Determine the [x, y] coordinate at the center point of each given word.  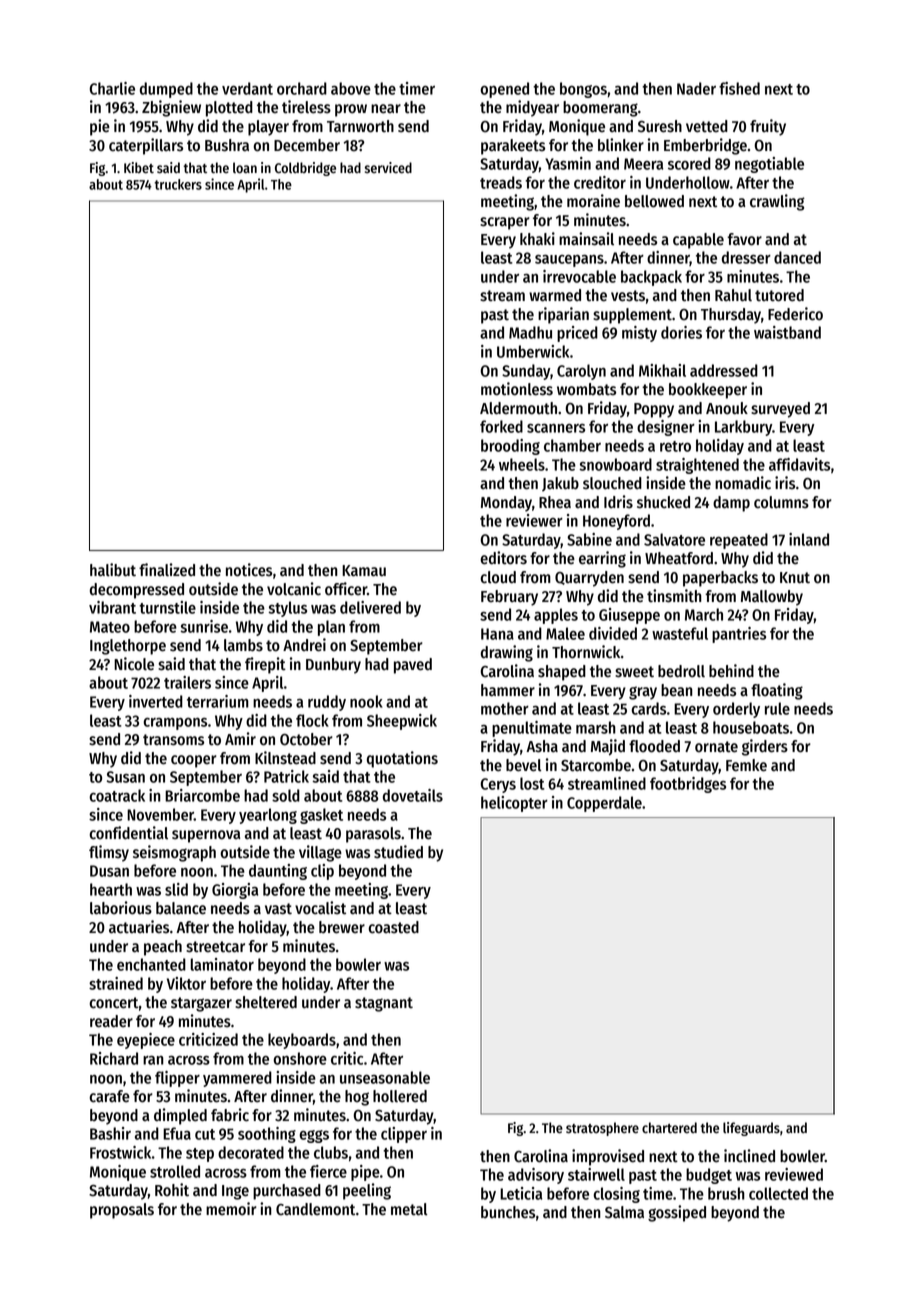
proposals [122, 1211]
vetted [707, 126]
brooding [510, 447]
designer [666, 428]
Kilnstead [285, 758]
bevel [523, 765]
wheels [522, 464]
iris [785, 483]
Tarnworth [360, 126]
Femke [746, 765]
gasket [321, 816]
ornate [716, 747]
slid [176, 889]
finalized [167, 570]
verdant [247, 88]
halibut [113, 570]
